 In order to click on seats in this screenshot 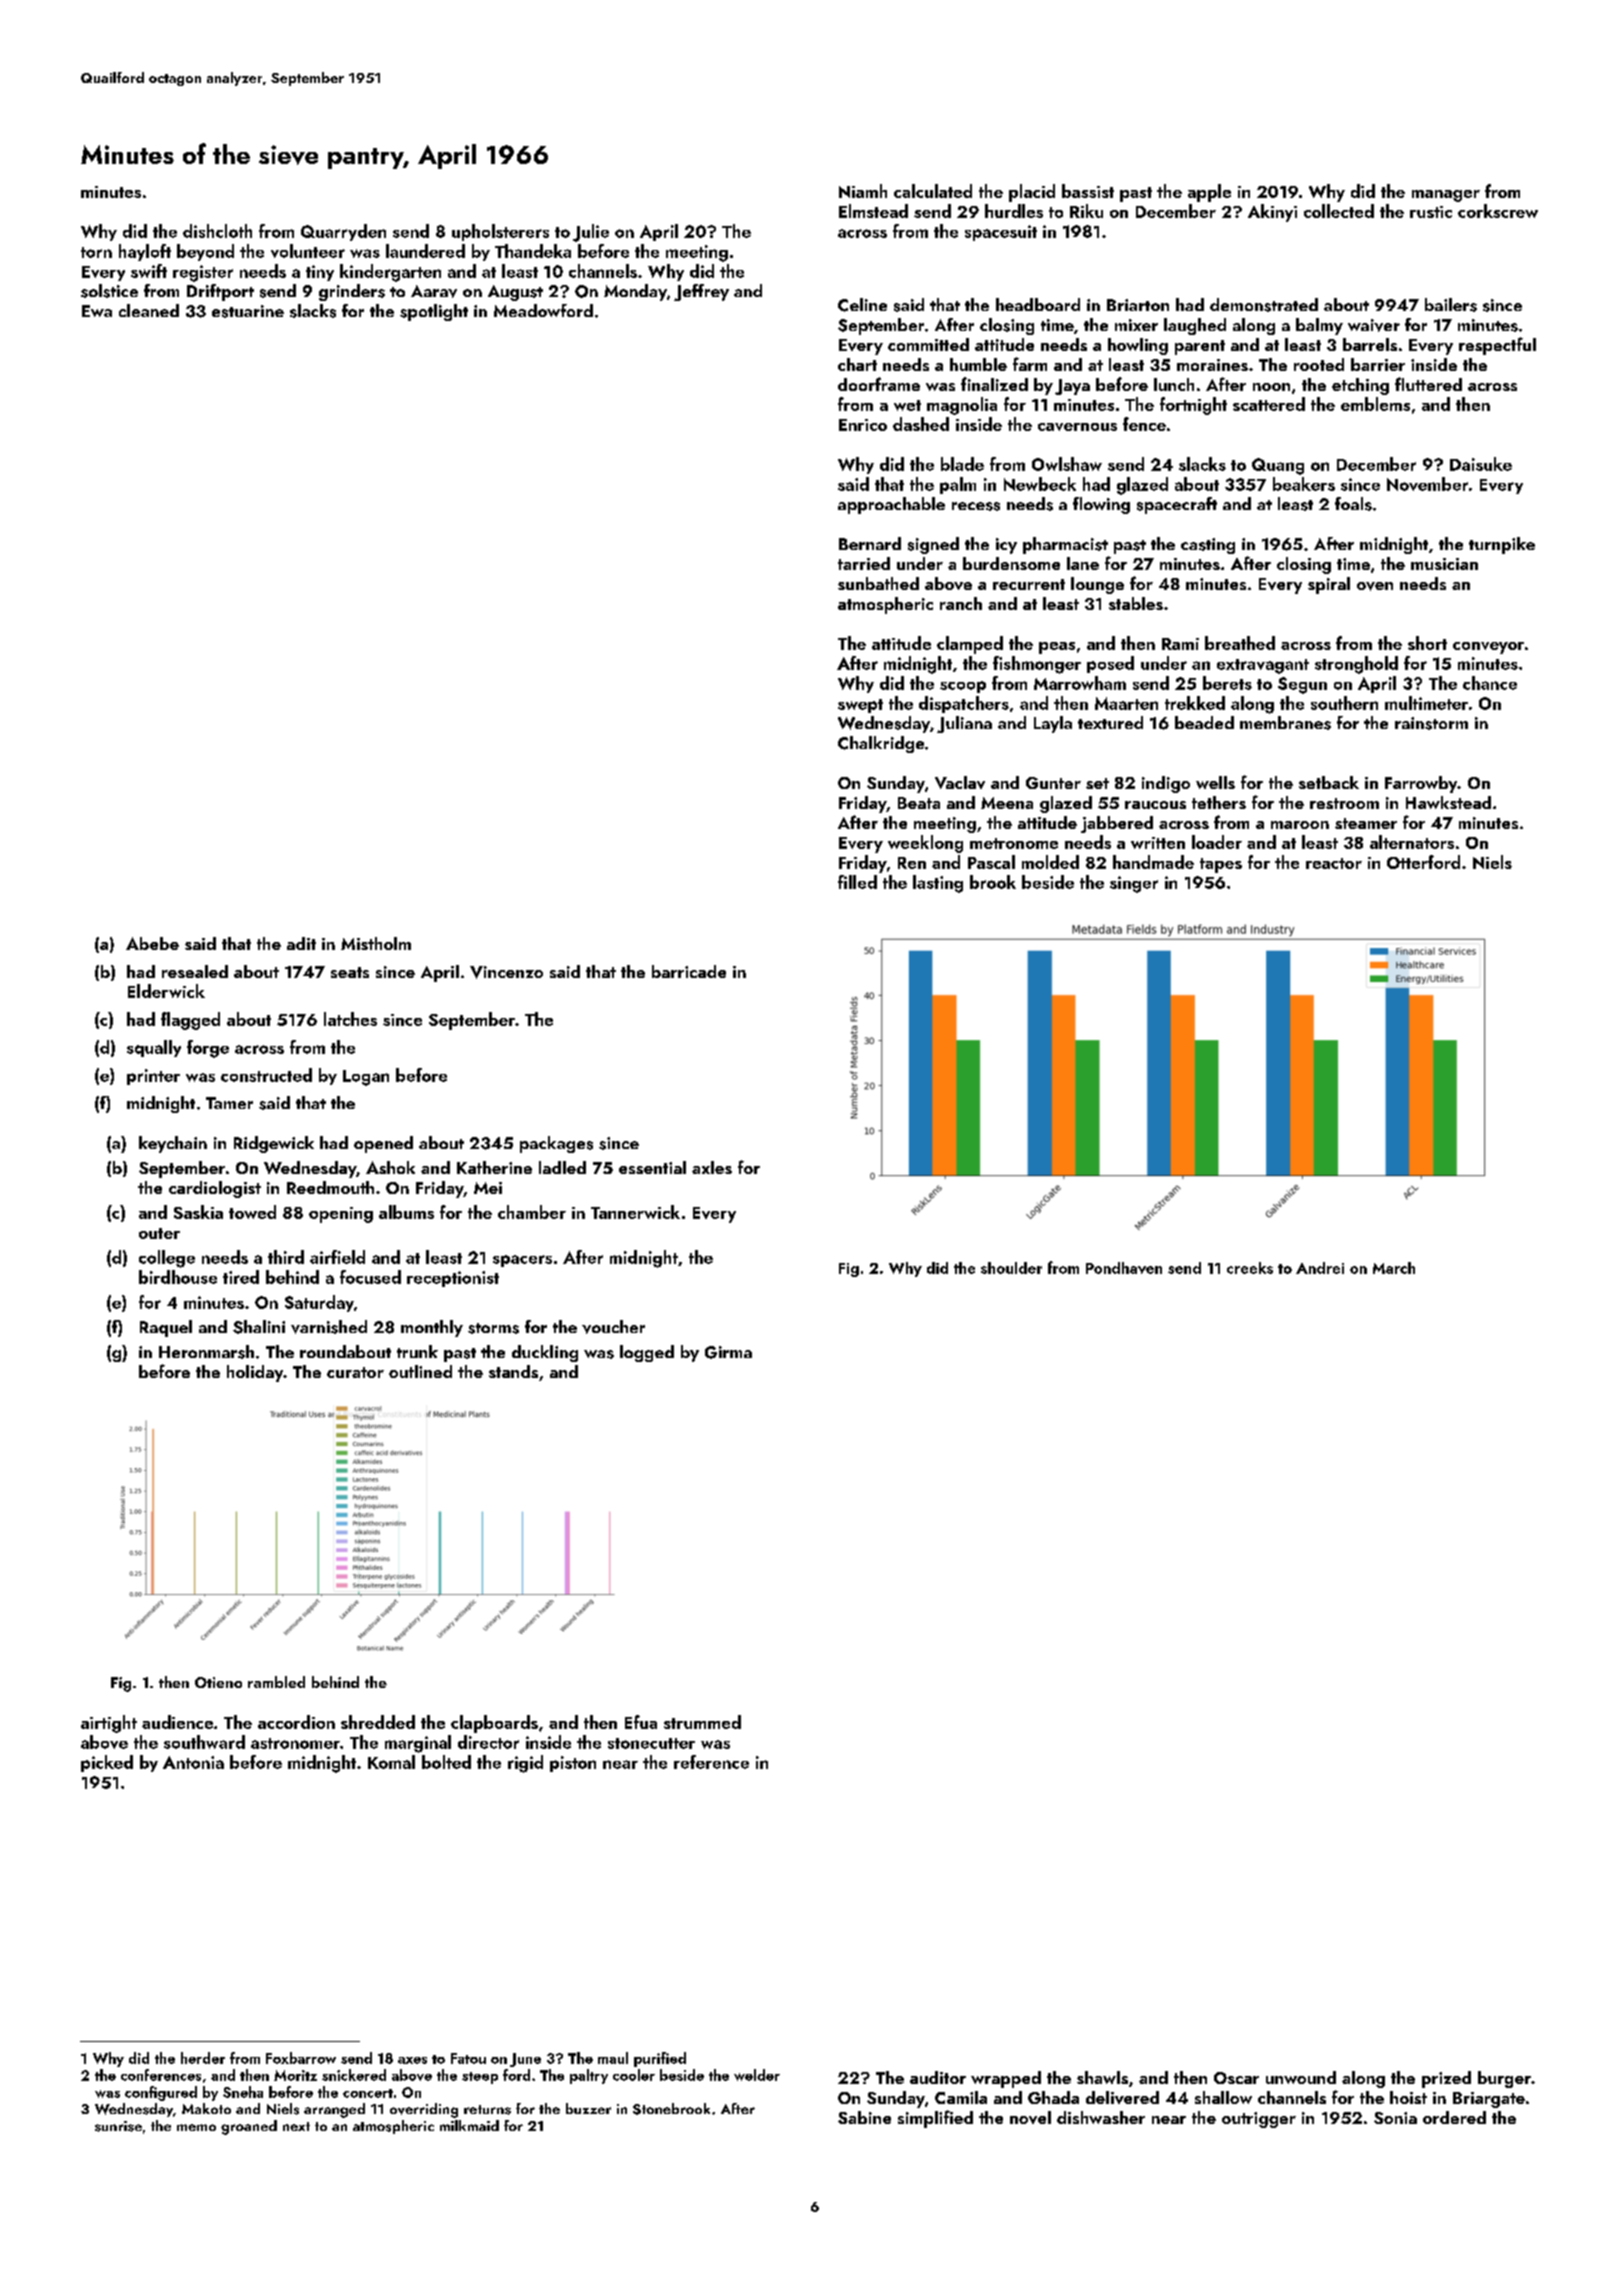, I will do `click(350, 972)`.
